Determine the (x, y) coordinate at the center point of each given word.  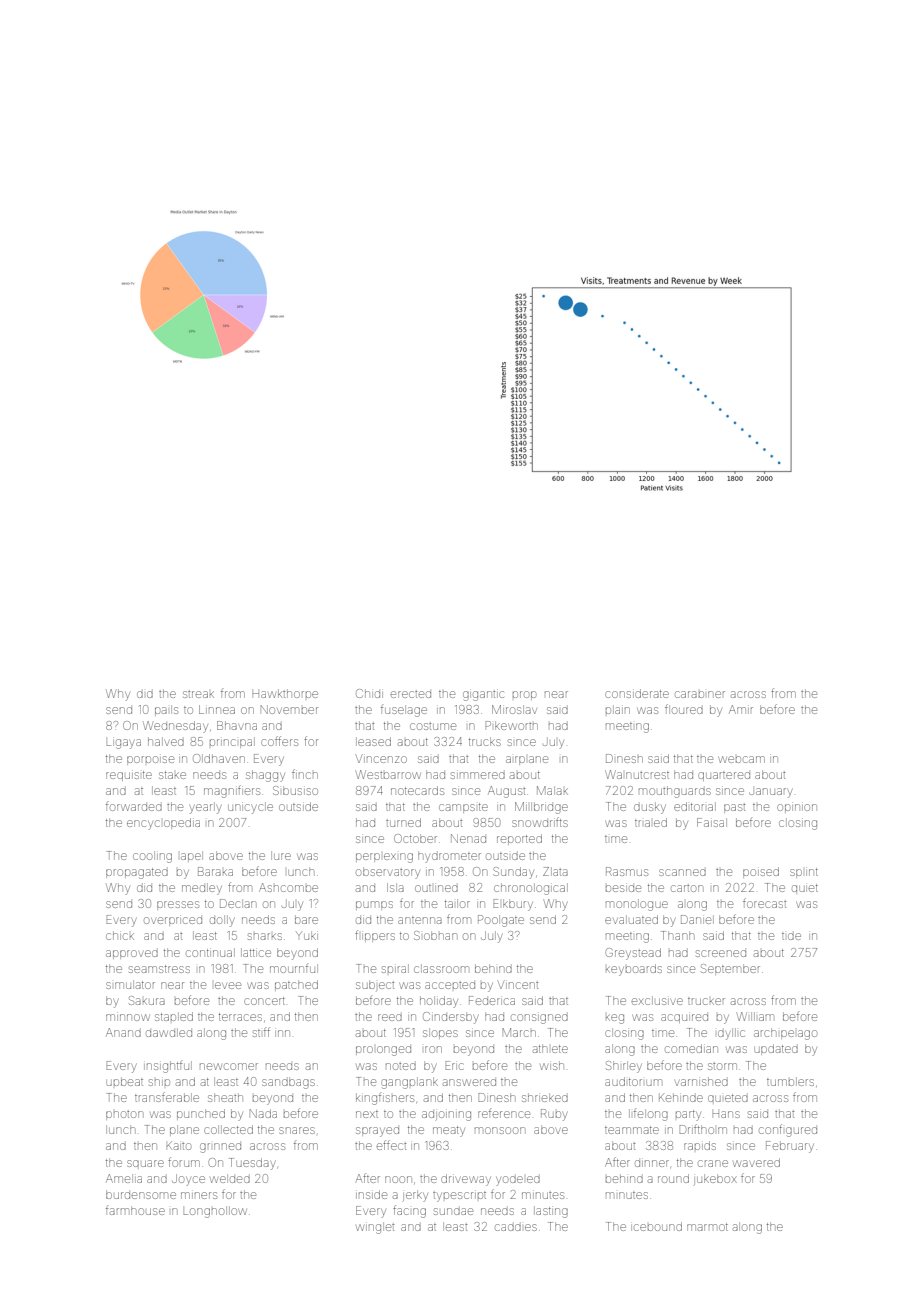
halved (166, 741)
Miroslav (514, 709)
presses (178, 905)
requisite (129, 776)
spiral (395, 968)
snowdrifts (540, 822)
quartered (724, 776)
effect (391, 1145)
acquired (684, 1018)
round (673, 1178)
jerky (415, 1196)
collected (228, 1129)
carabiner (700, 694)
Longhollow (215, 1212)
